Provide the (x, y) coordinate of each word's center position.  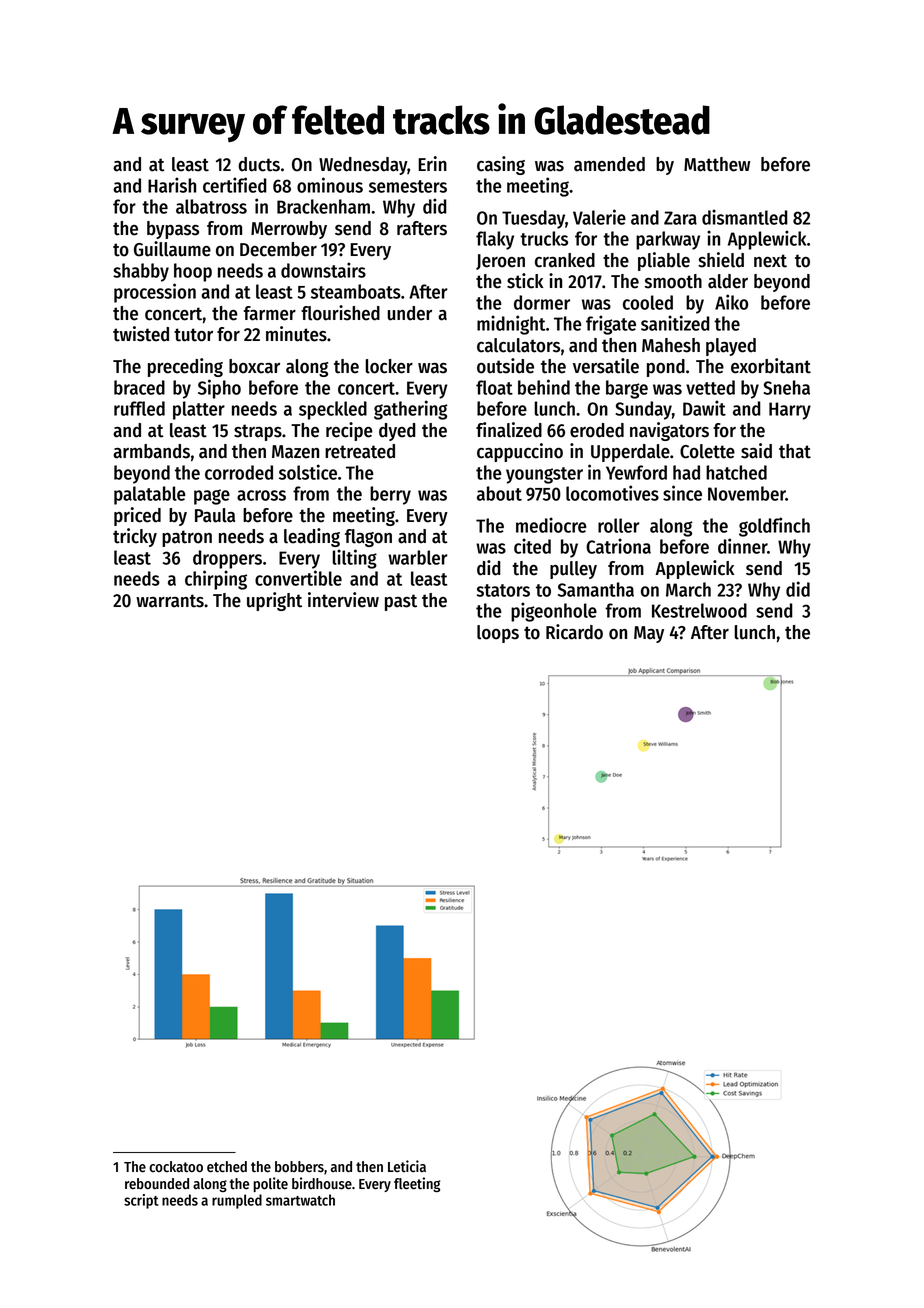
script (141, 1201)
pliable (664, 261)
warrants (170, 601)
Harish (172, 185)
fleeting (417, 1184)
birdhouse (322, 1183)
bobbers (299, 1167)
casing (501, 165)
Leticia (407, 1166)
